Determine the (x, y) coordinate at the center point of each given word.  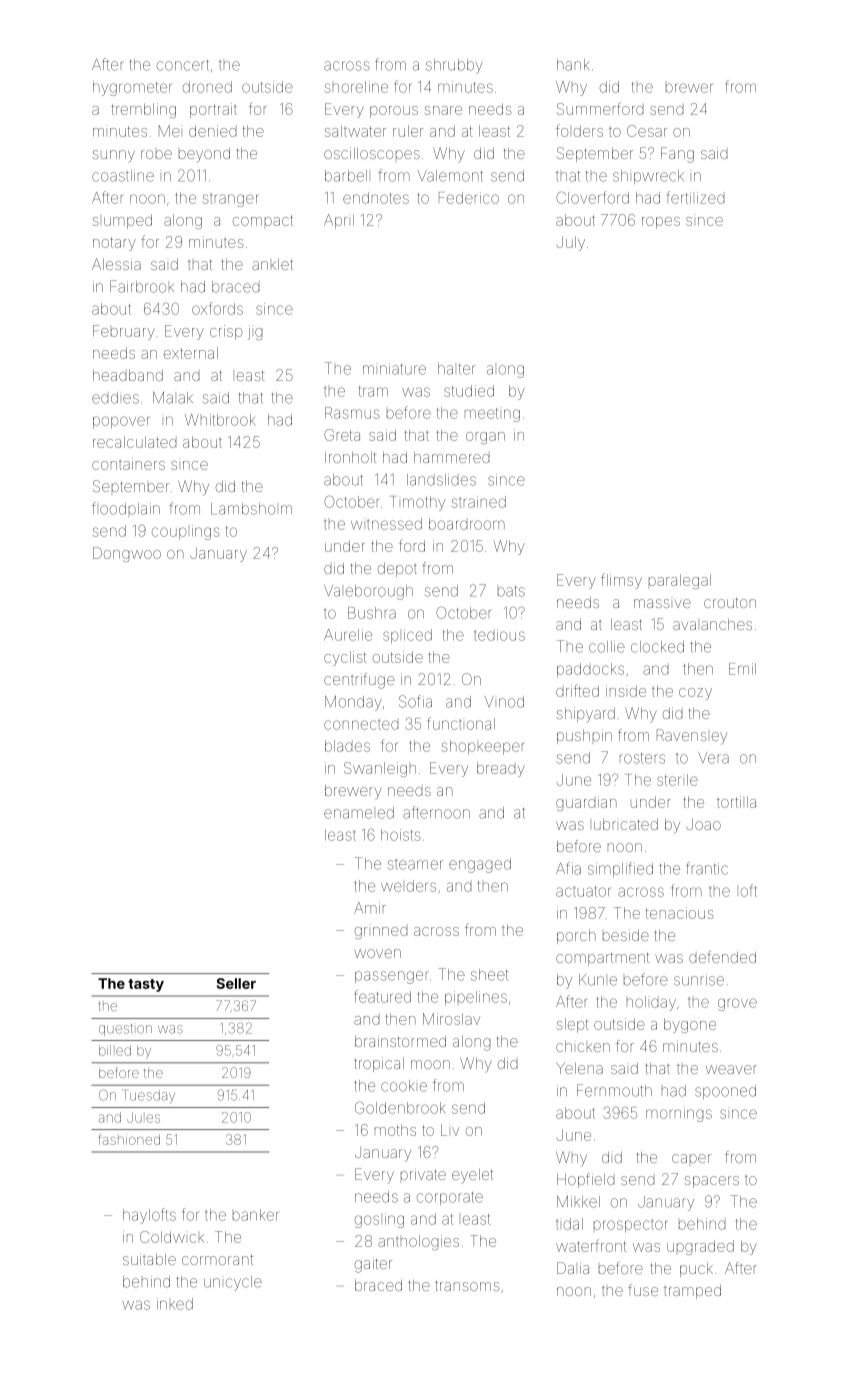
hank (573, 65)
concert (183, 65)
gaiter (373, 1265)
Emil (742, 669)
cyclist (345, 658)
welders (408, 886)
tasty (146, 985)
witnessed (386, 524)
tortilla (736, 802)
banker (255, 1215)
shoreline (356, 87)
